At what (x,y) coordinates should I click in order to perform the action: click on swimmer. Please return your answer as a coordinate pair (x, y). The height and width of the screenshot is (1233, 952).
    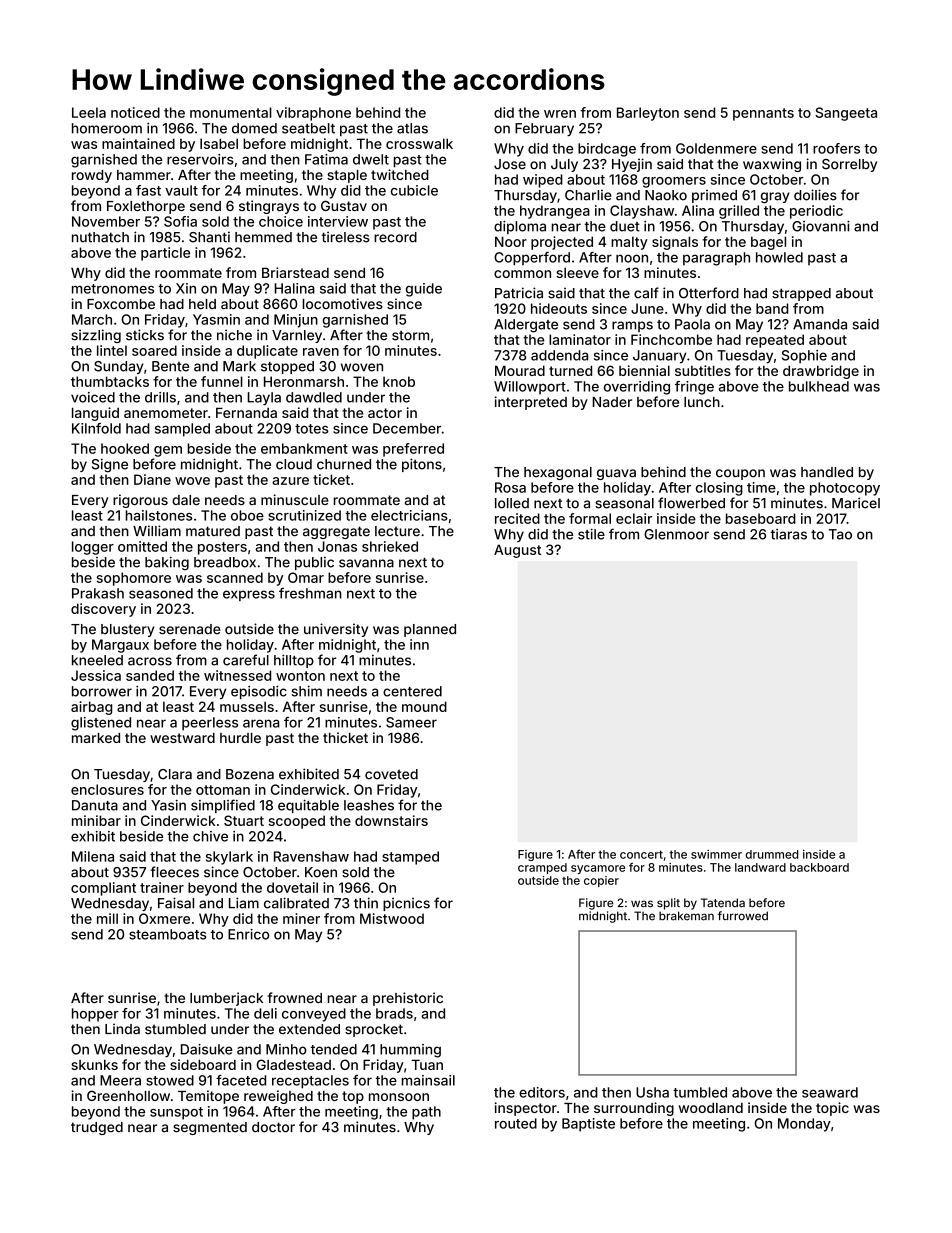
    Looking at the image, I should click on (716, 854).
